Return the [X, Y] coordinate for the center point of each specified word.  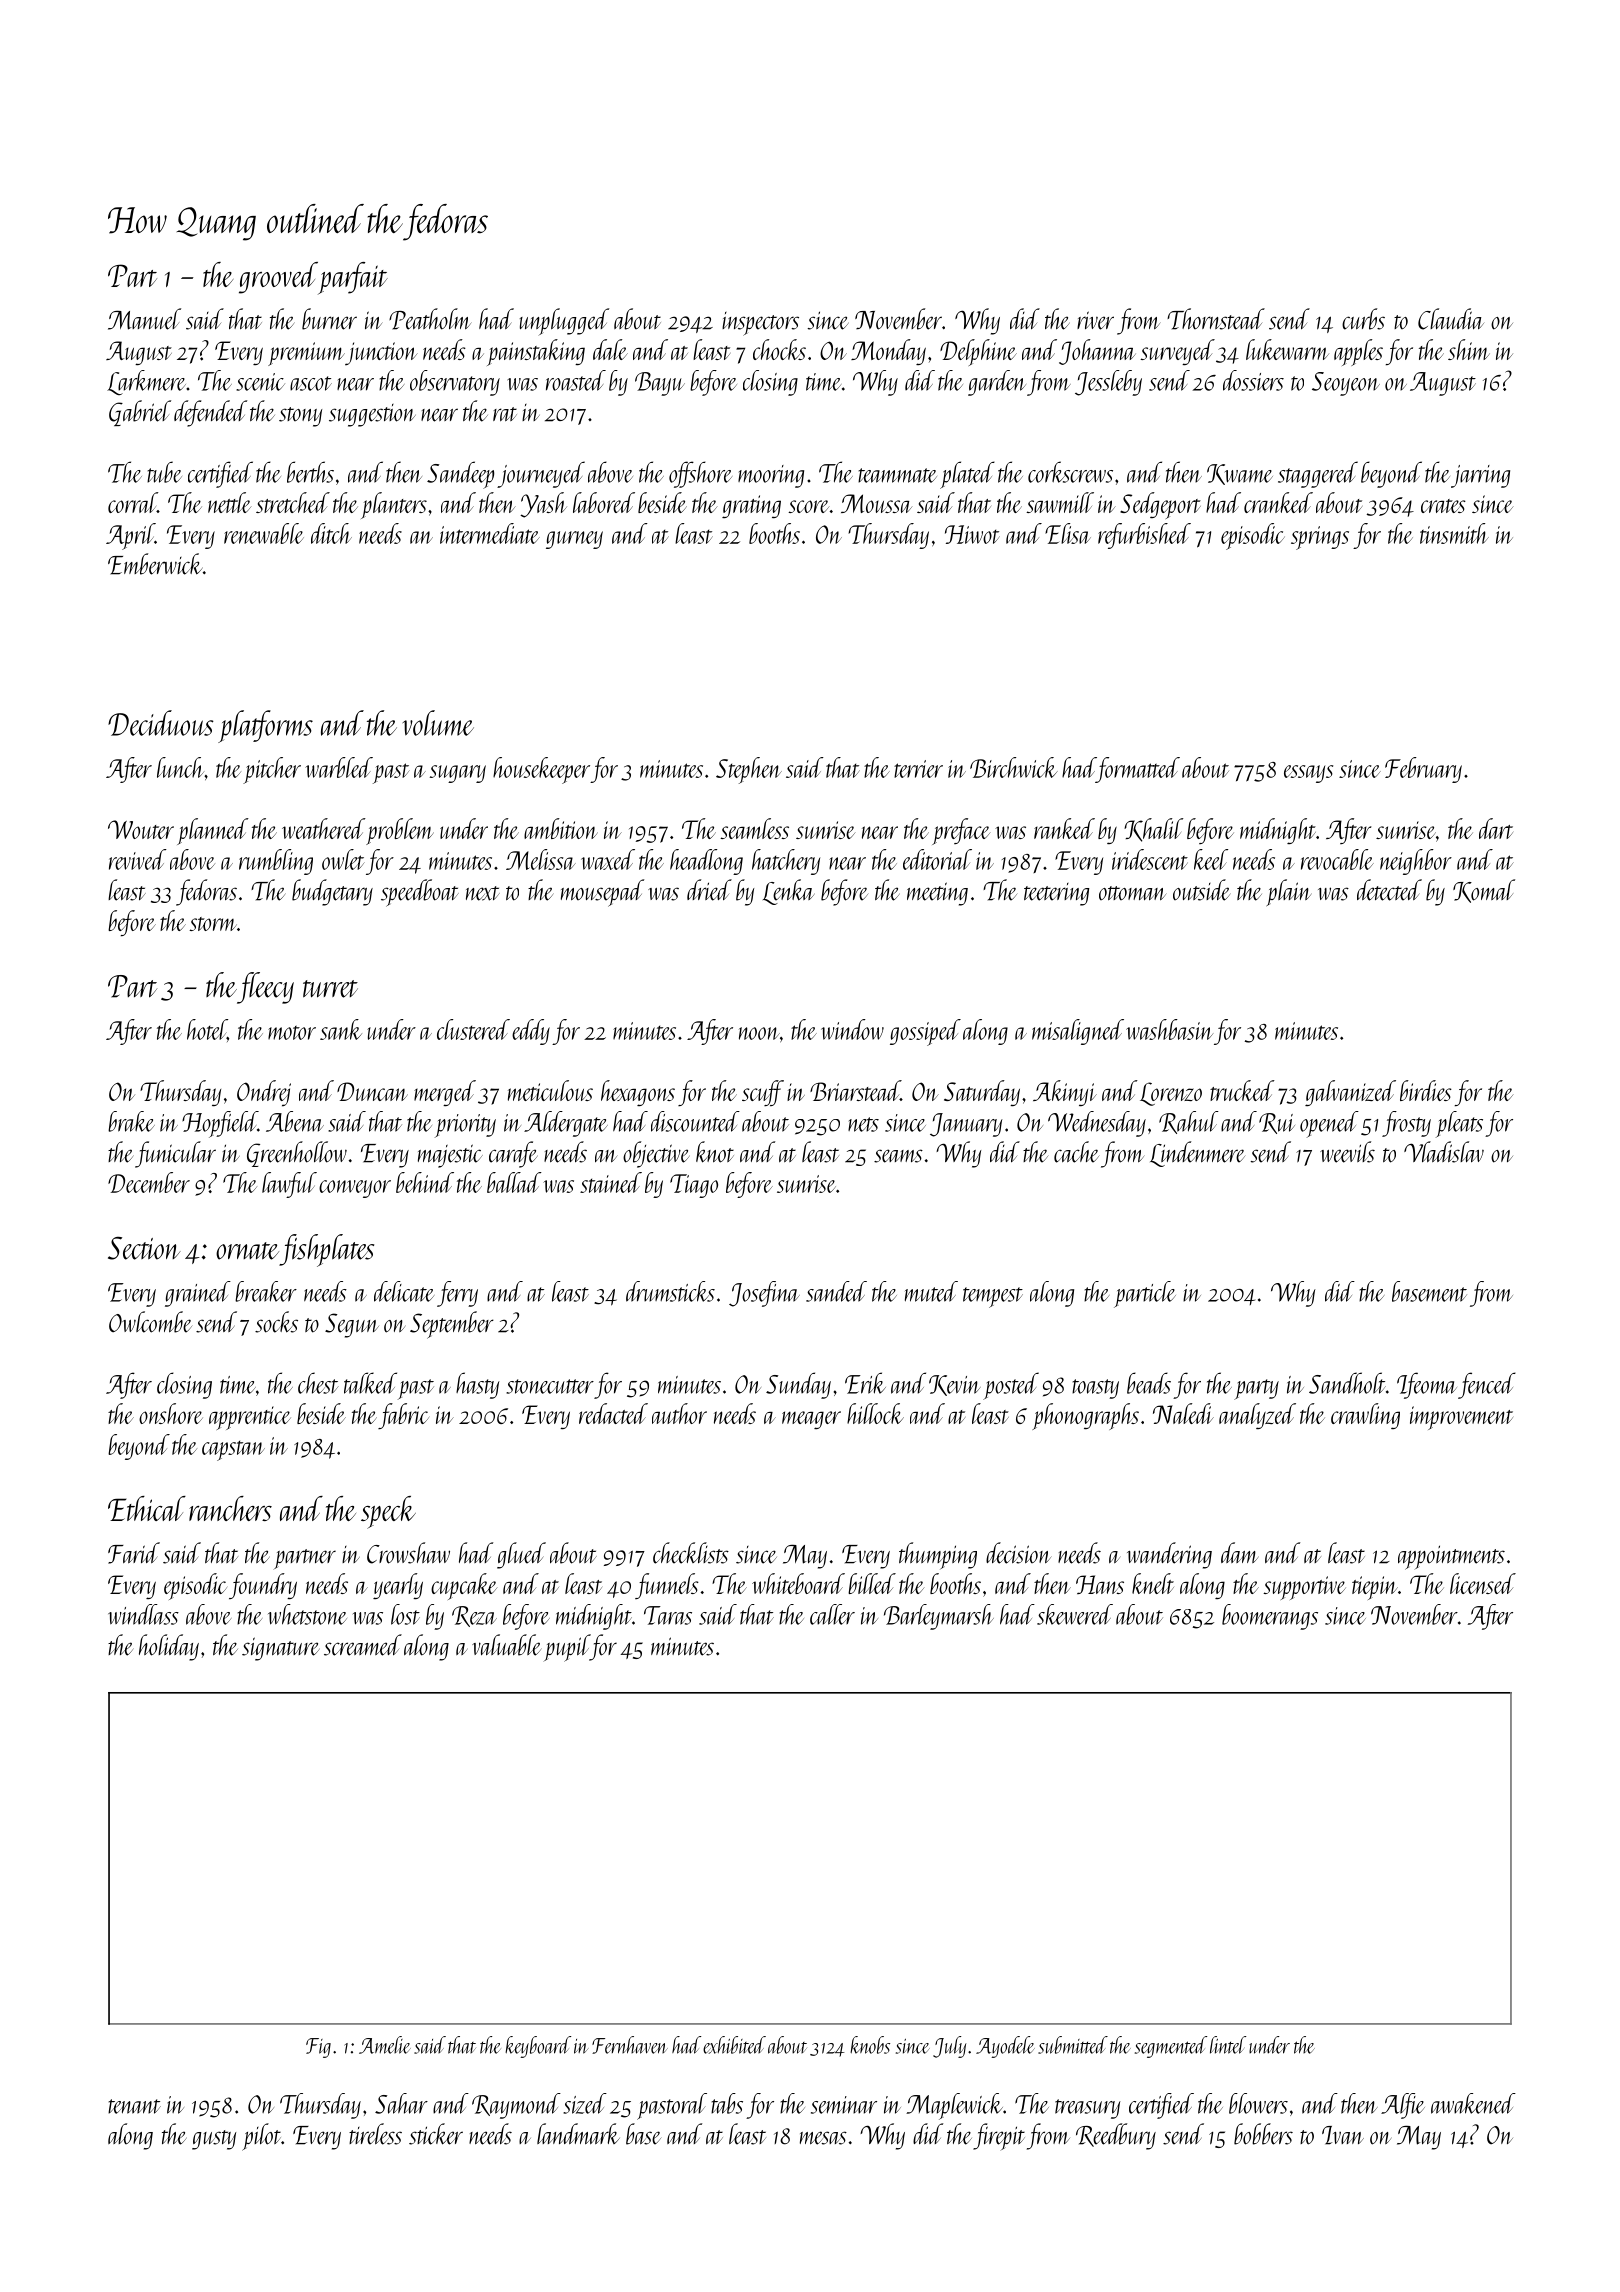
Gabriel [140, 413]
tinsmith [1454, 533]
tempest [993, 1297]
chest [318, 1383]
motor [292, 1032]
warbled [339, 767]
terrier [918, 769]
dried [709, 890]
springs [1320, 538]
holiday [169, 1647]
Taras [668, 1615]
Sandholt [1347, 1383]
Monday [888, 352]
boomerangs [1270, 1617]
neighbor [1416, 862]
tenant [134, 2106]
